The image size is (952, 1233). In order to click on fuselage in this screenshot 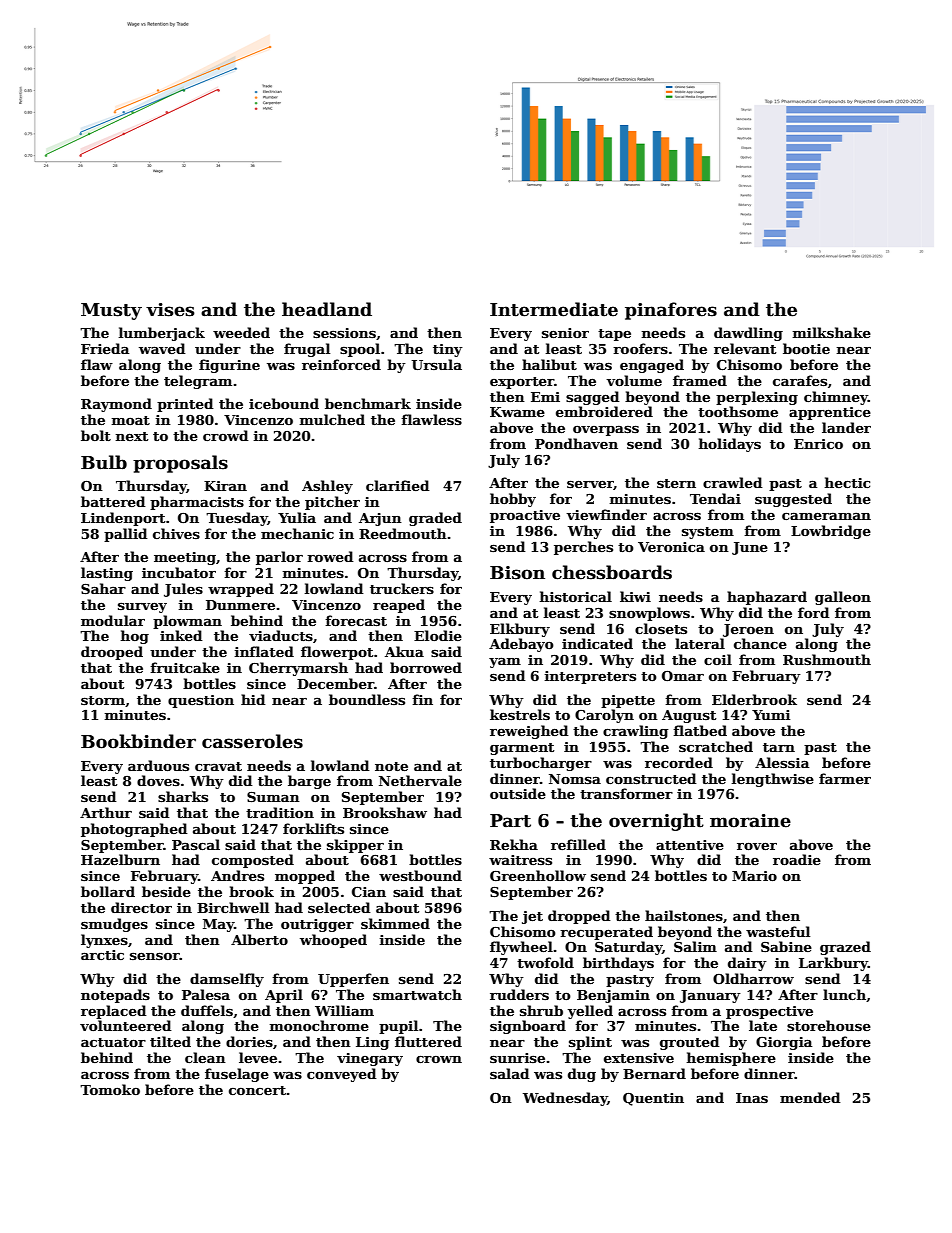, I will do `click(237, 1075)`.
